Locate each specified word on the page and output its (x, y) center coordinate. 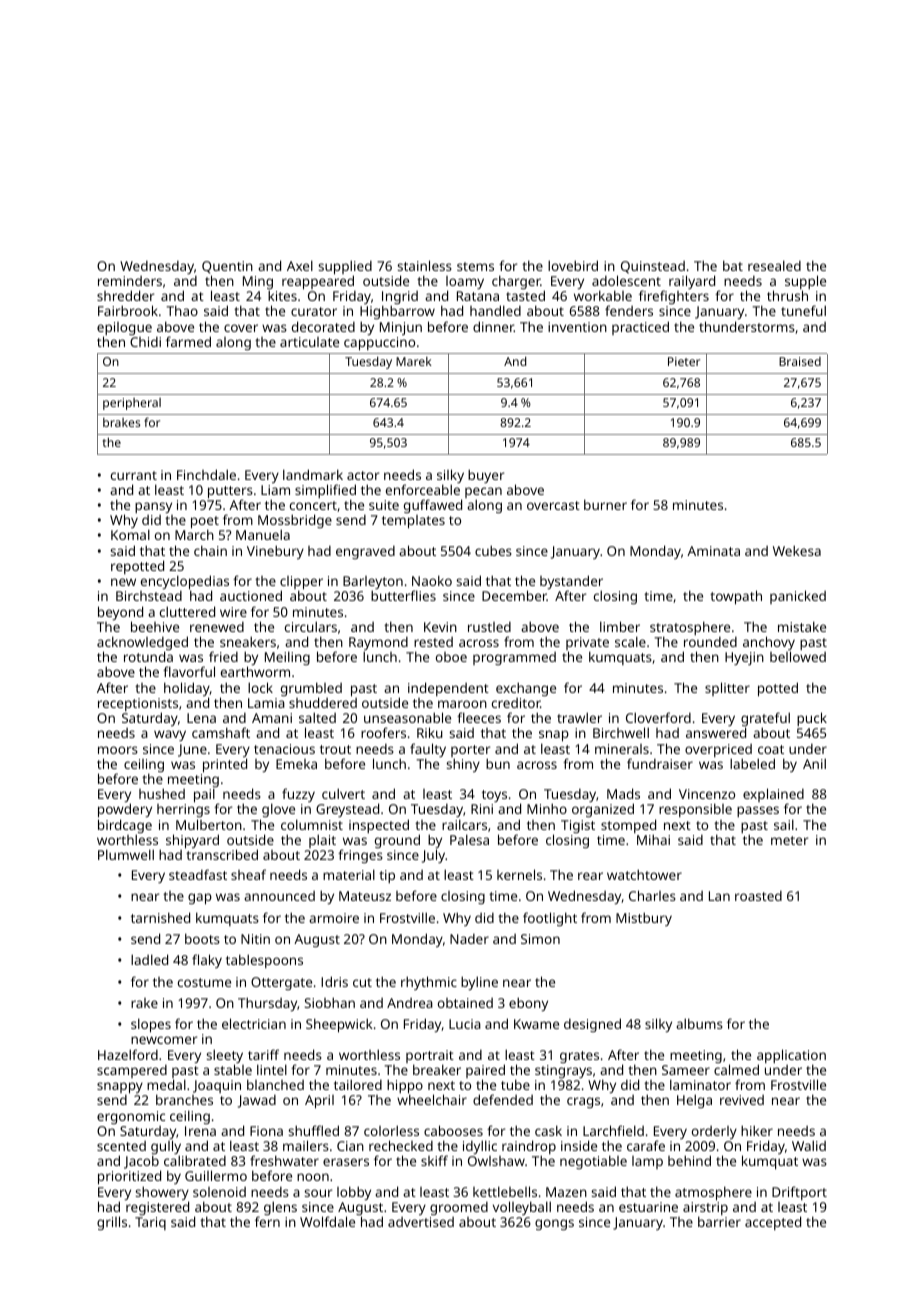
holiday (187, 689)
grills (112, 1223)
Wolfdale (327, 1221)
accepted (773, 1223)
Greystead (347, 810)
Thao (182, 310)
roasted (758, 896)
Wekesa (797, 550)
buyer (486, 476)
